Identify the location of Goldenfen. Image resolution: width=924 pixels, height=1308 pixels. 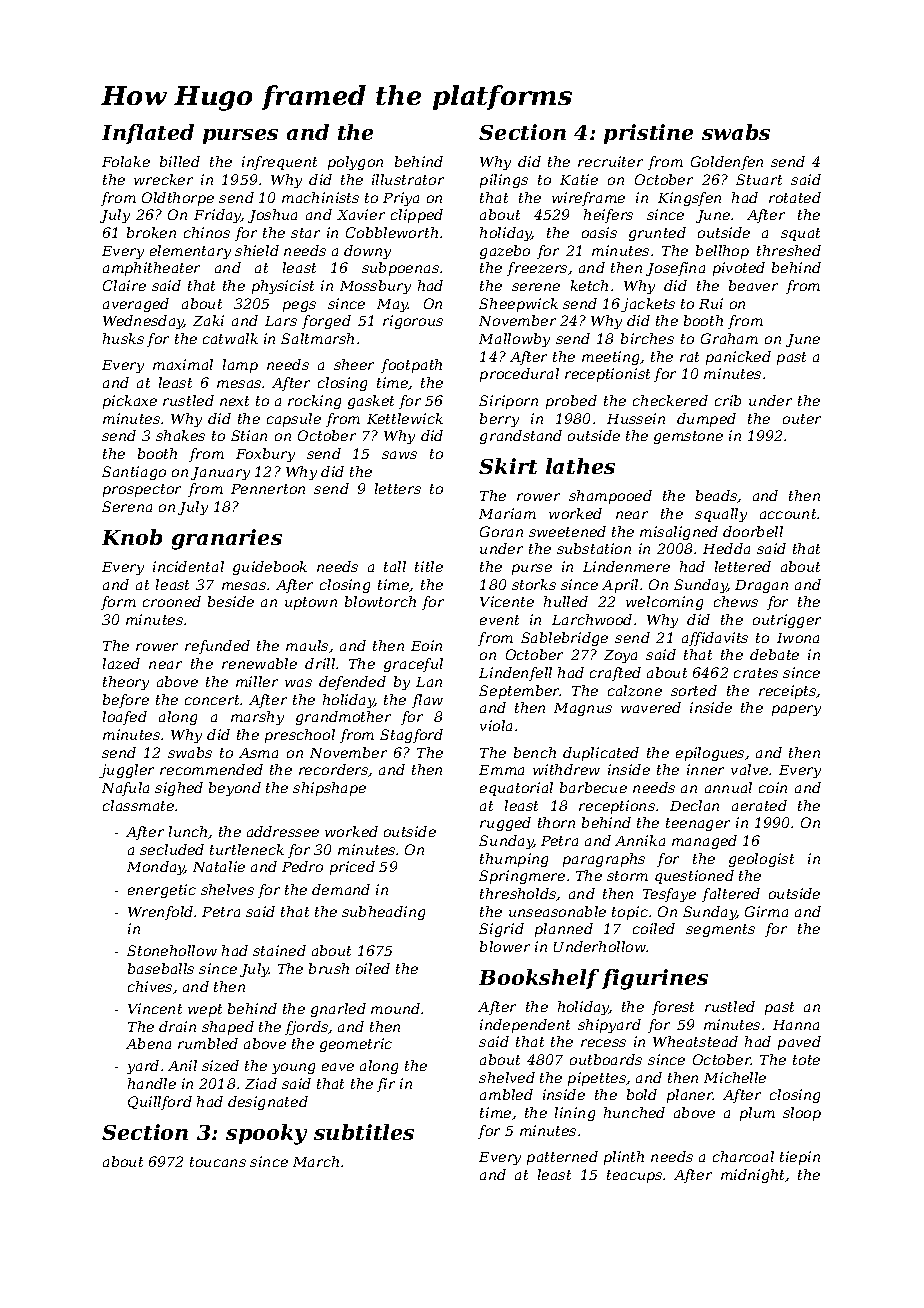
(727, 163).
